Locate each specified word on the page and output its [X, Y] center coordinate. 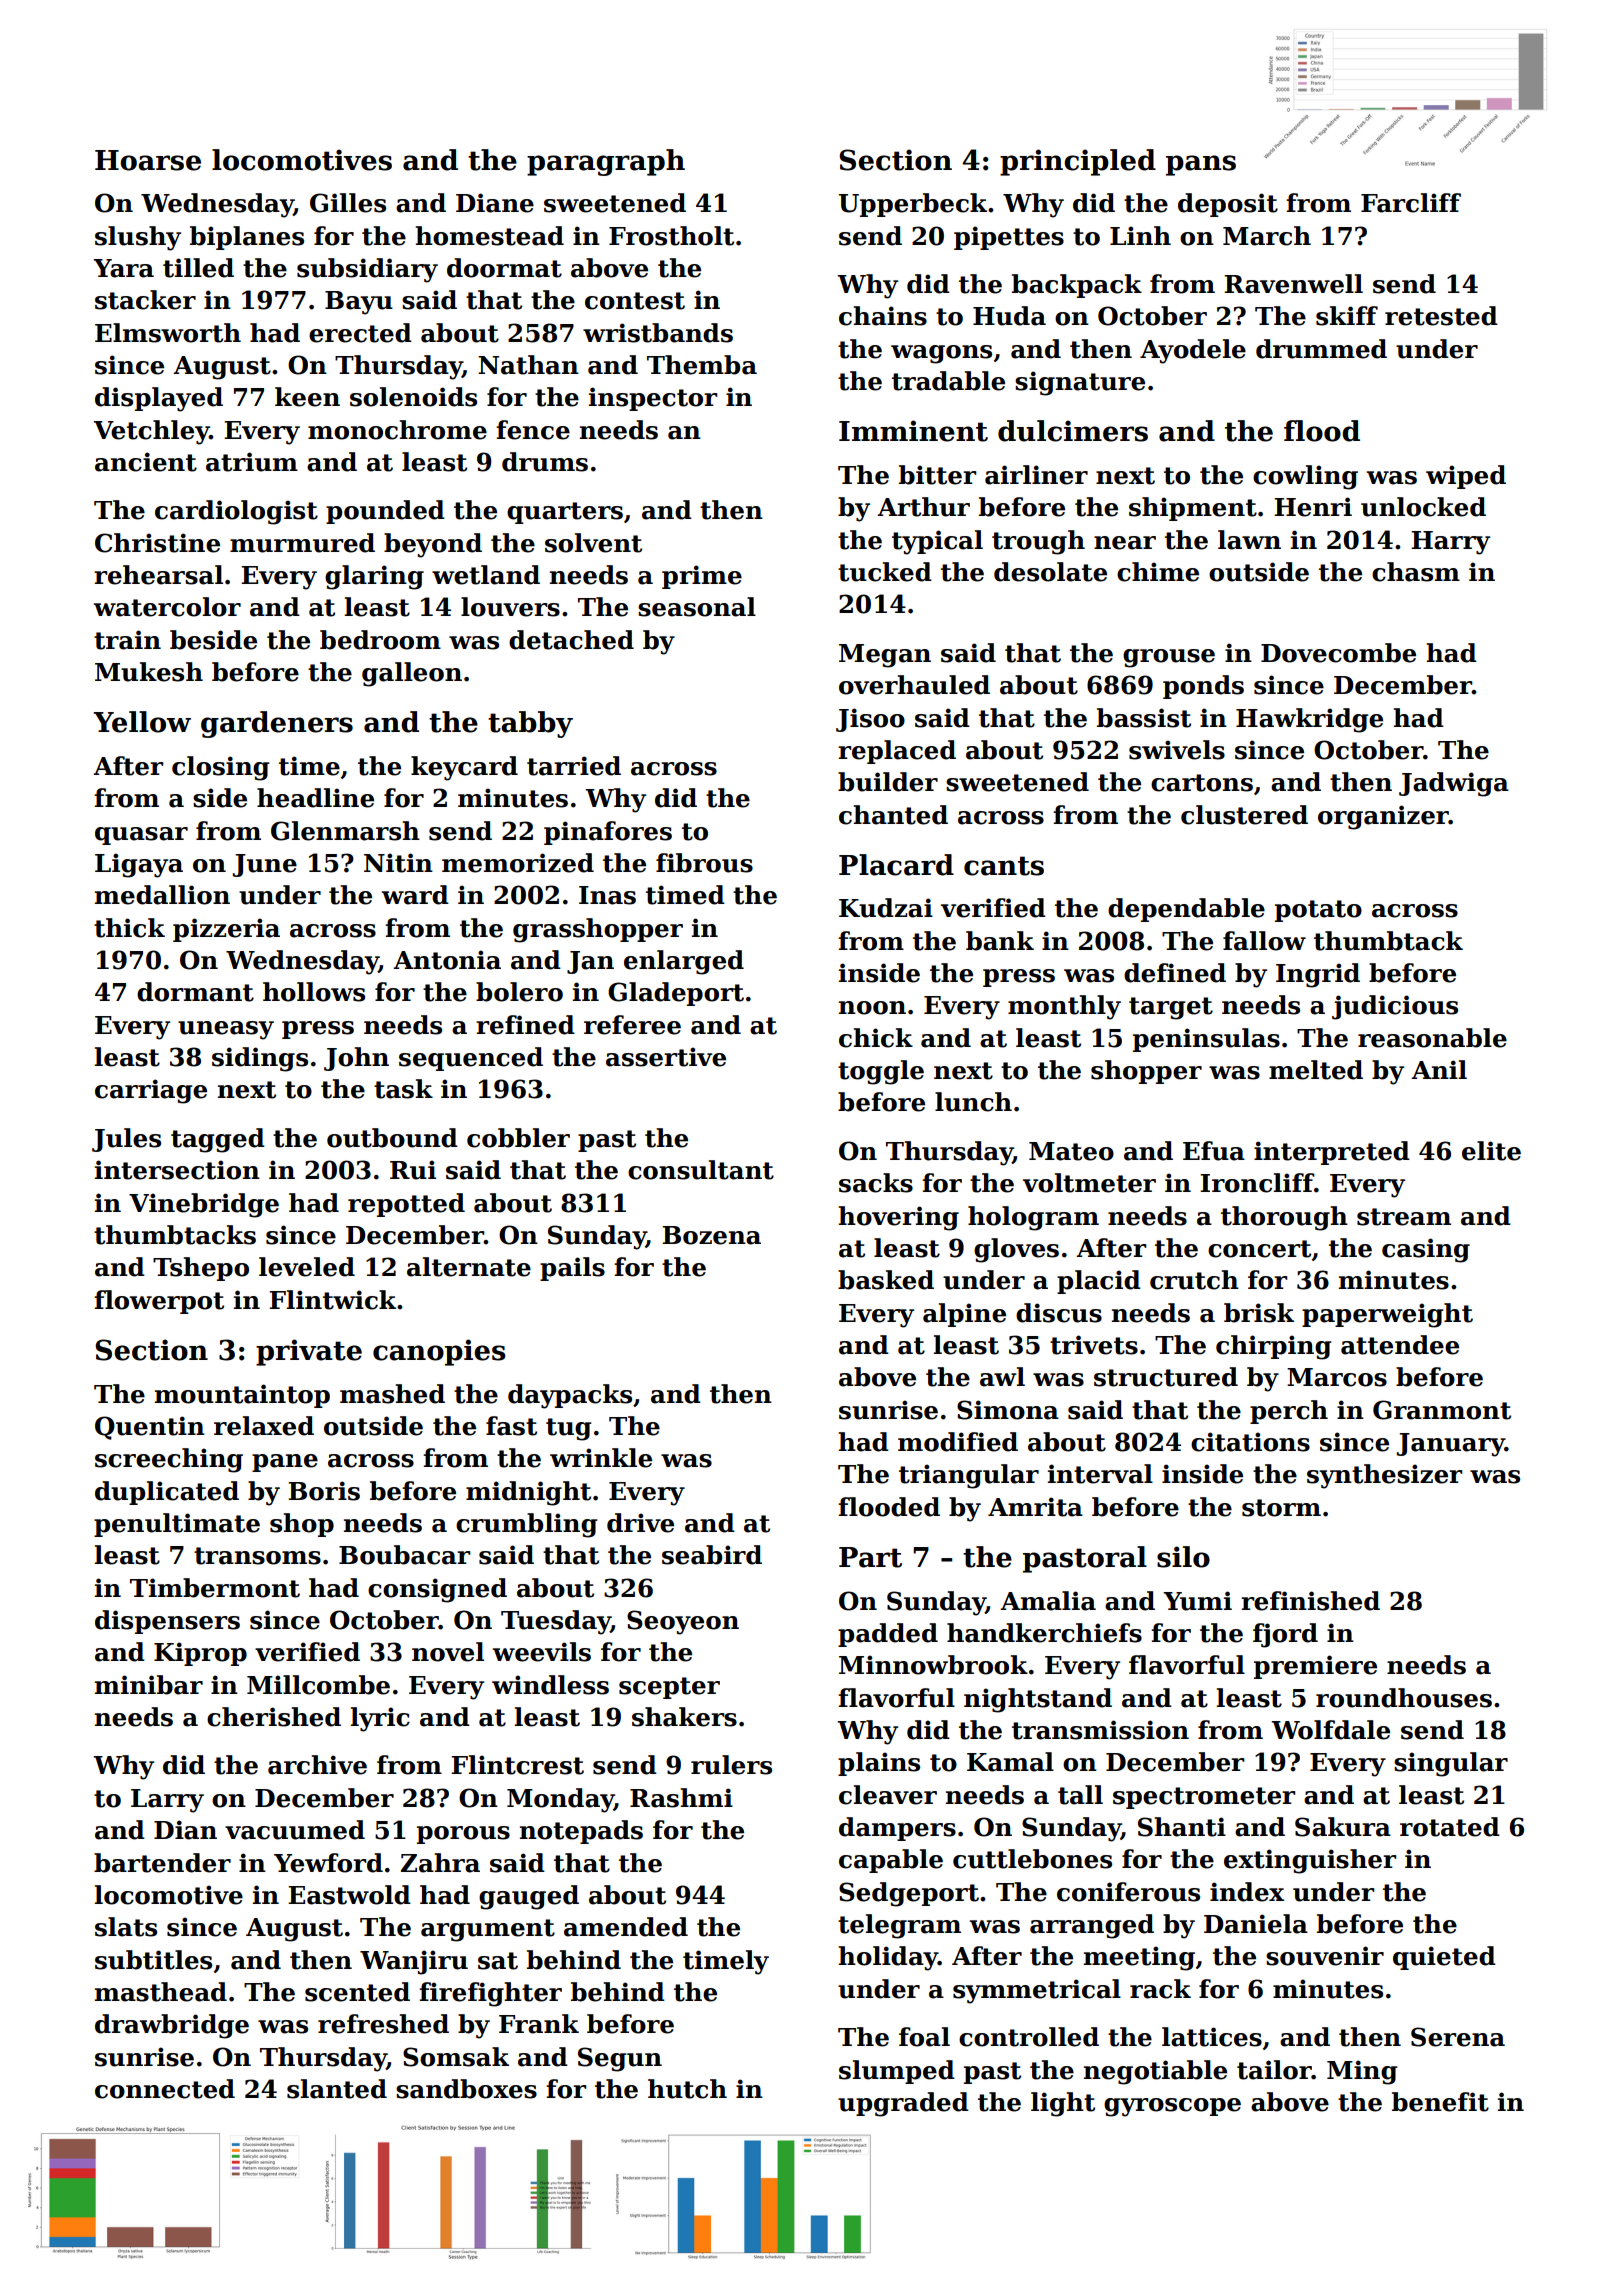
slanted [337, 2089]
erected [360, 333]
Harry [1450, 543]
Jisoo [870, 720]
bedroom [380, 640]
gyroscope [1172, 2107]
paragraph [606, 162]
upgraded [903, 2104]
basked [886, 1280]
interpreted [1332, 1153]
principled [1078, 162]
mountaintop [242, 1396]
